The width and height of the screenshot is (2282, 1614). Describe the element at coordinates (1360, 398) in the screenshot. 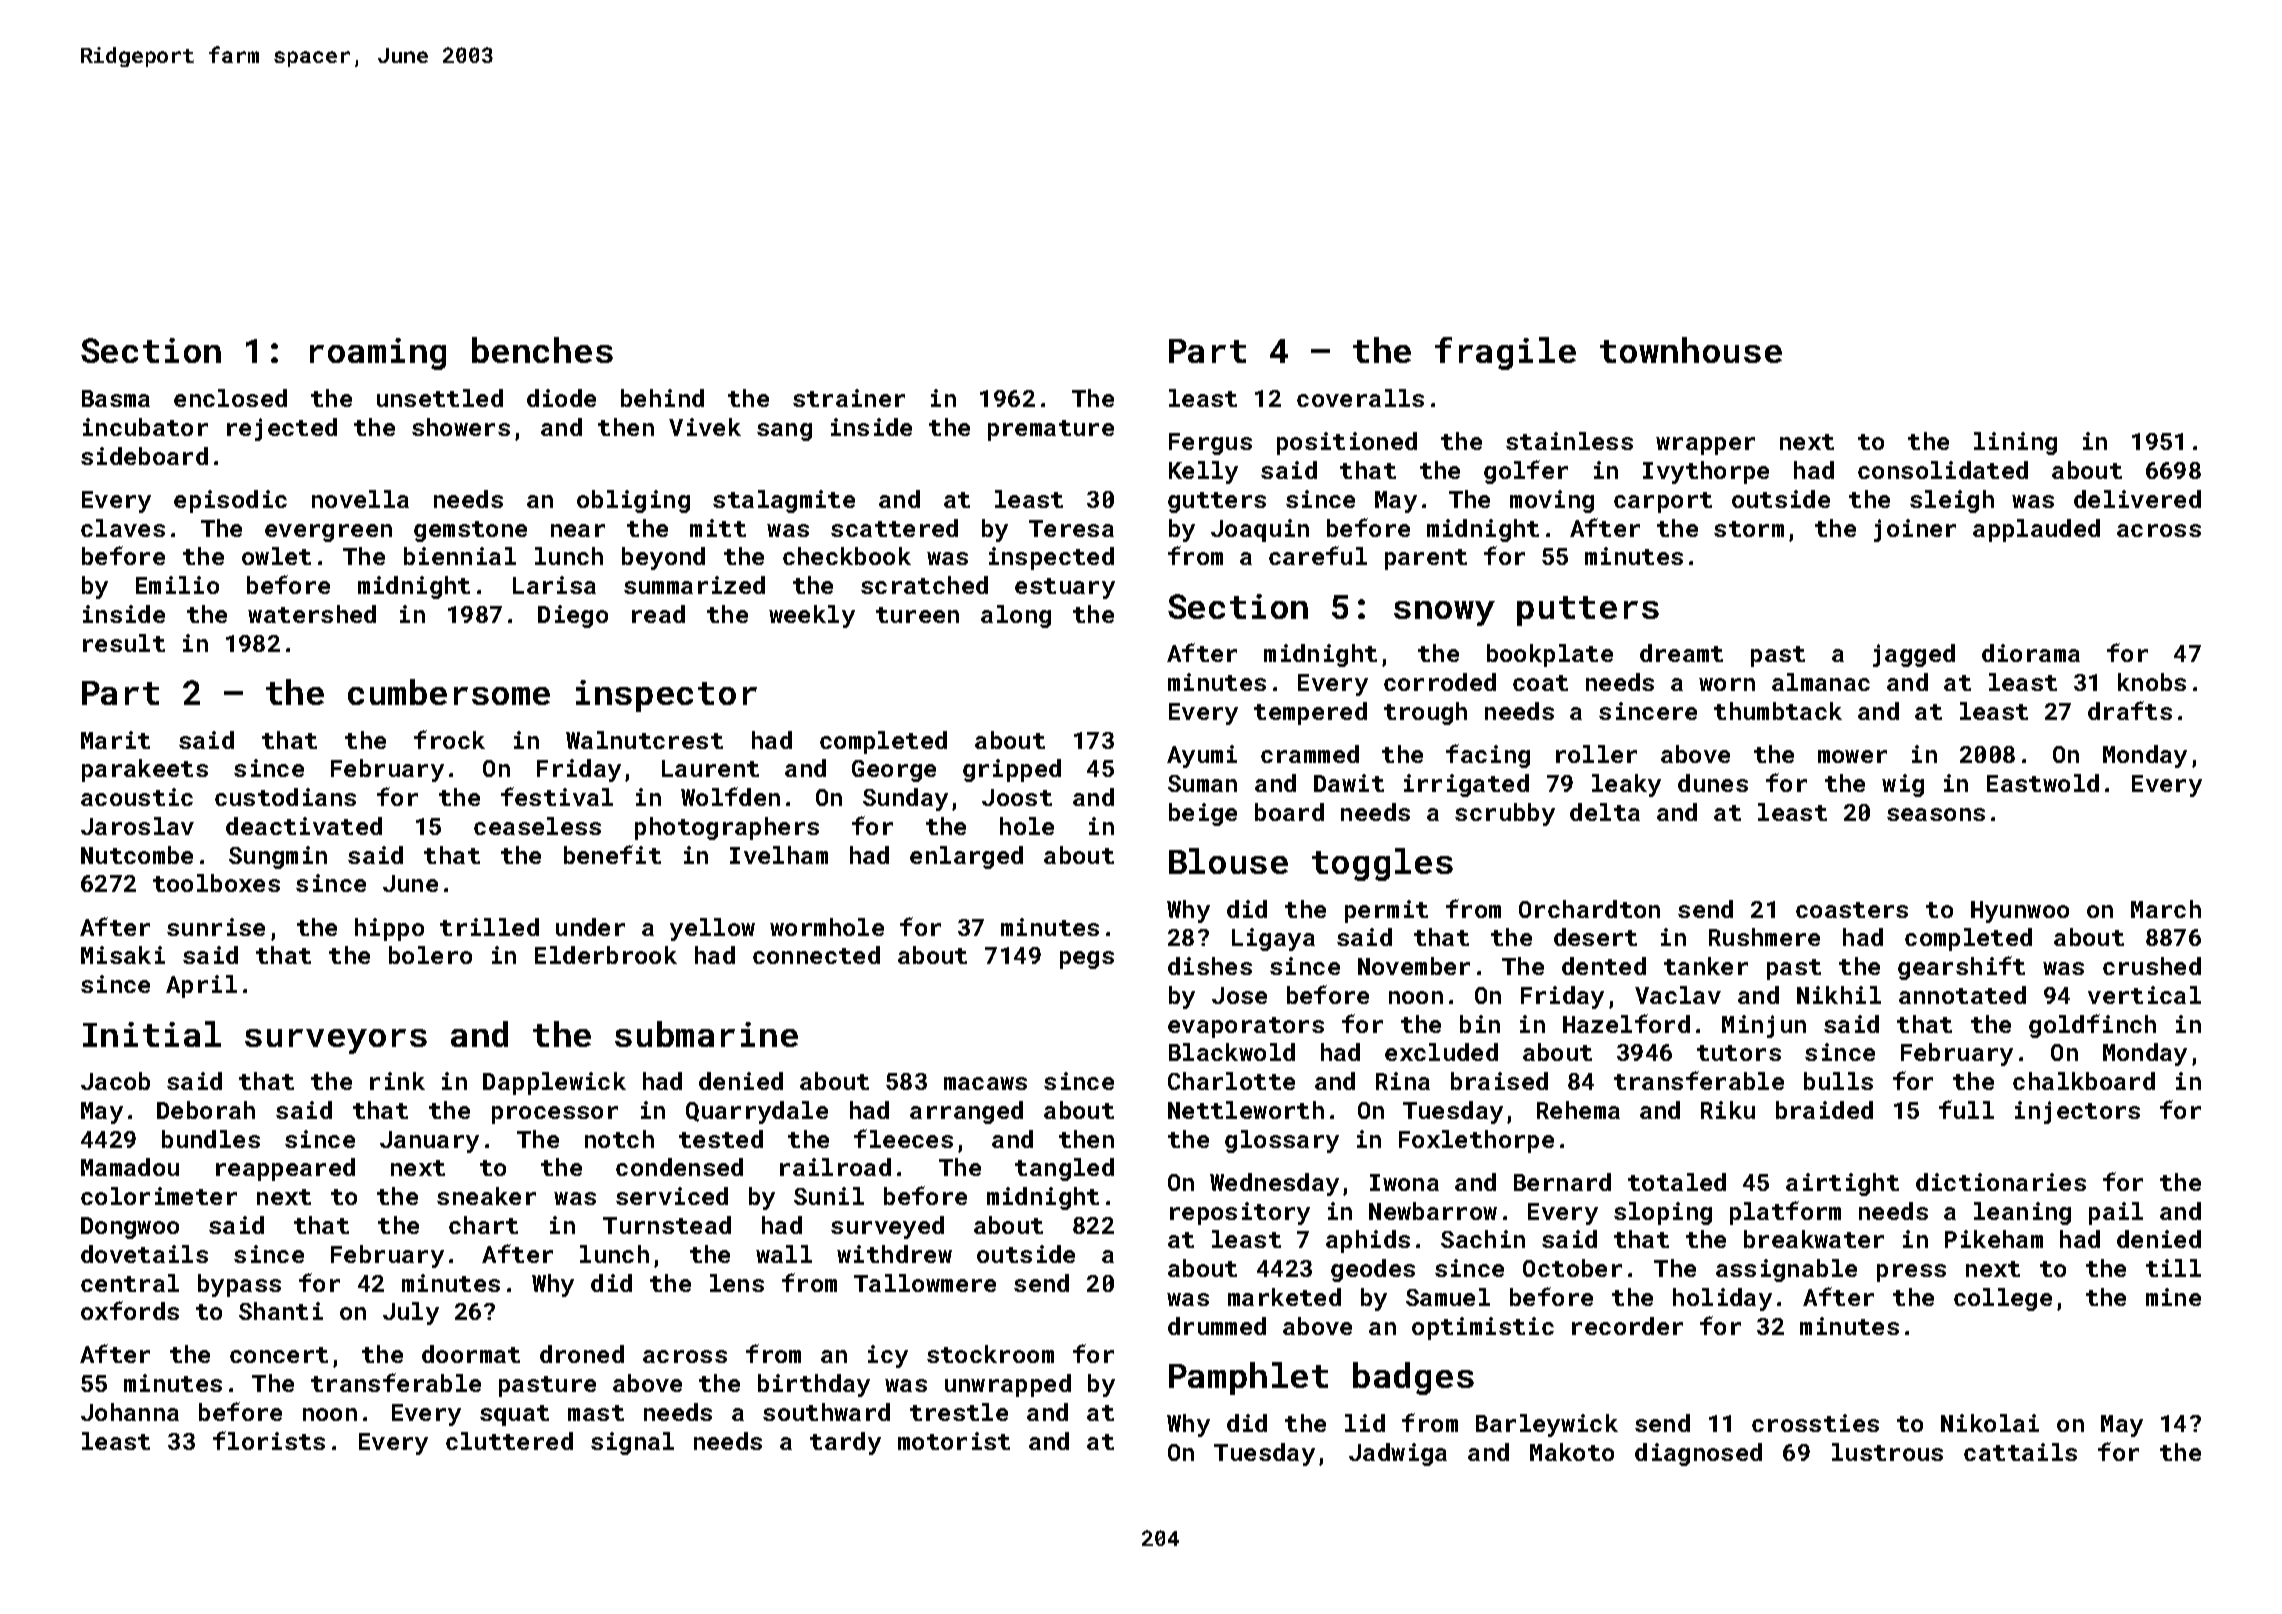

I see `coveralls` at that location.
